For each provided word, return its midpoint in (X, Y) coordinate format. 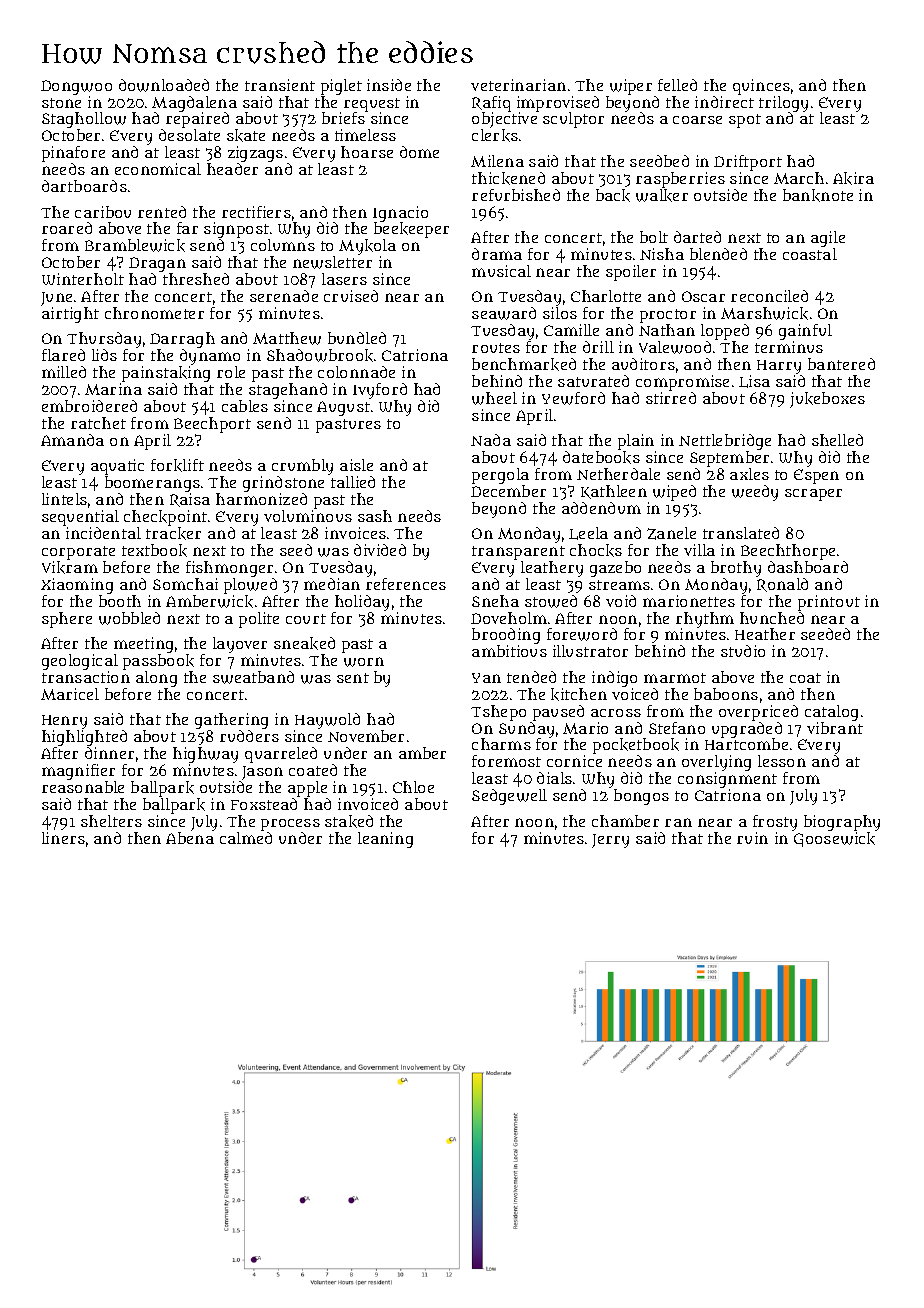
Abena (190, 838)
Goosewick (834, 839)
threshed (196, 279)
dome (419, 152)
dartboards (84, 186)
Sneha (495, 601)
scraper (813, 495)
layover (240, 645)
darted (697, 237)
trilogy (783, 104)
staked (349, 821)
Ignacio (400, 214)
